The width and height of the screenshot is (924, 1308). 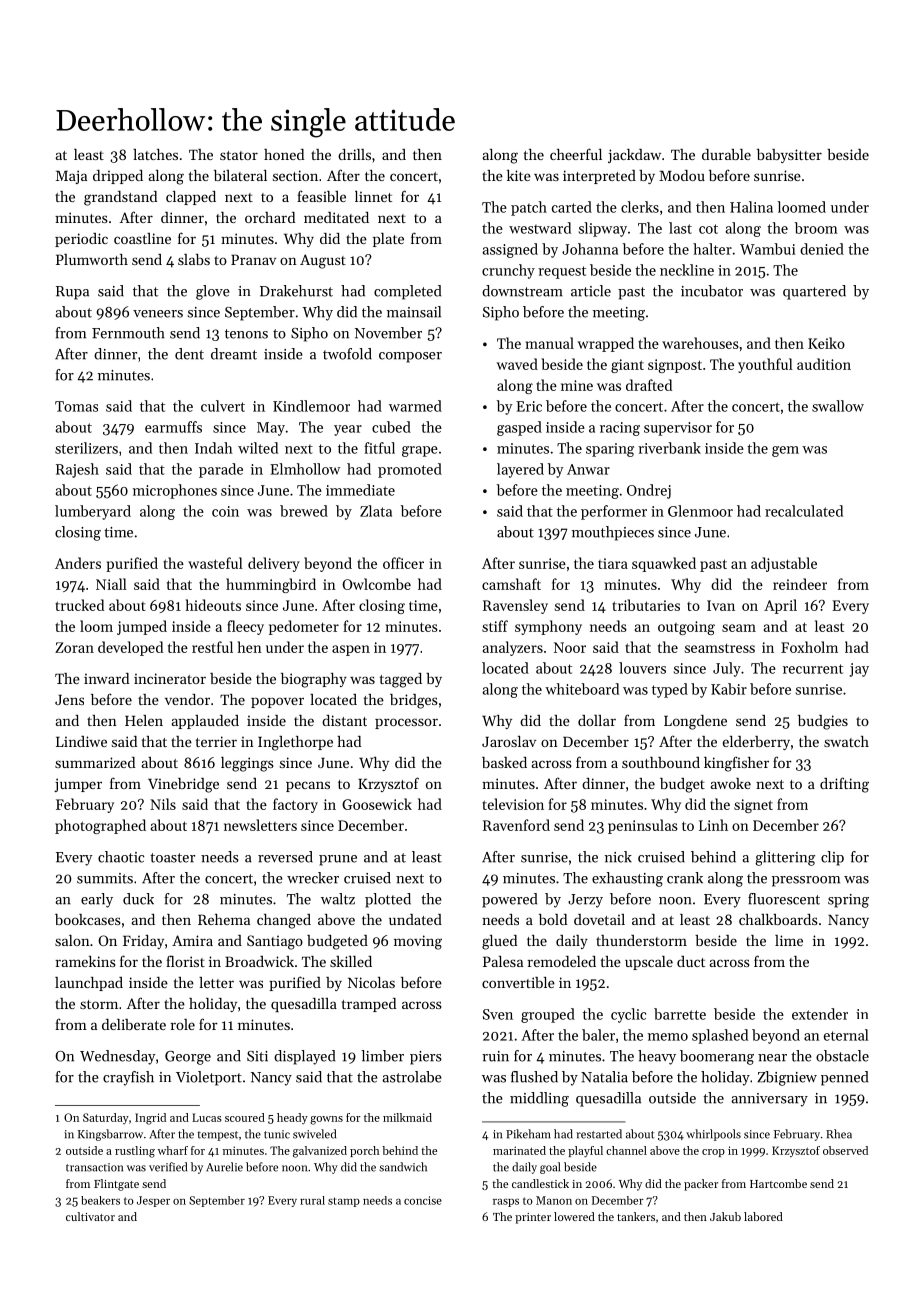 I want to click on Aurelie, so click(x=224, y=1167).
